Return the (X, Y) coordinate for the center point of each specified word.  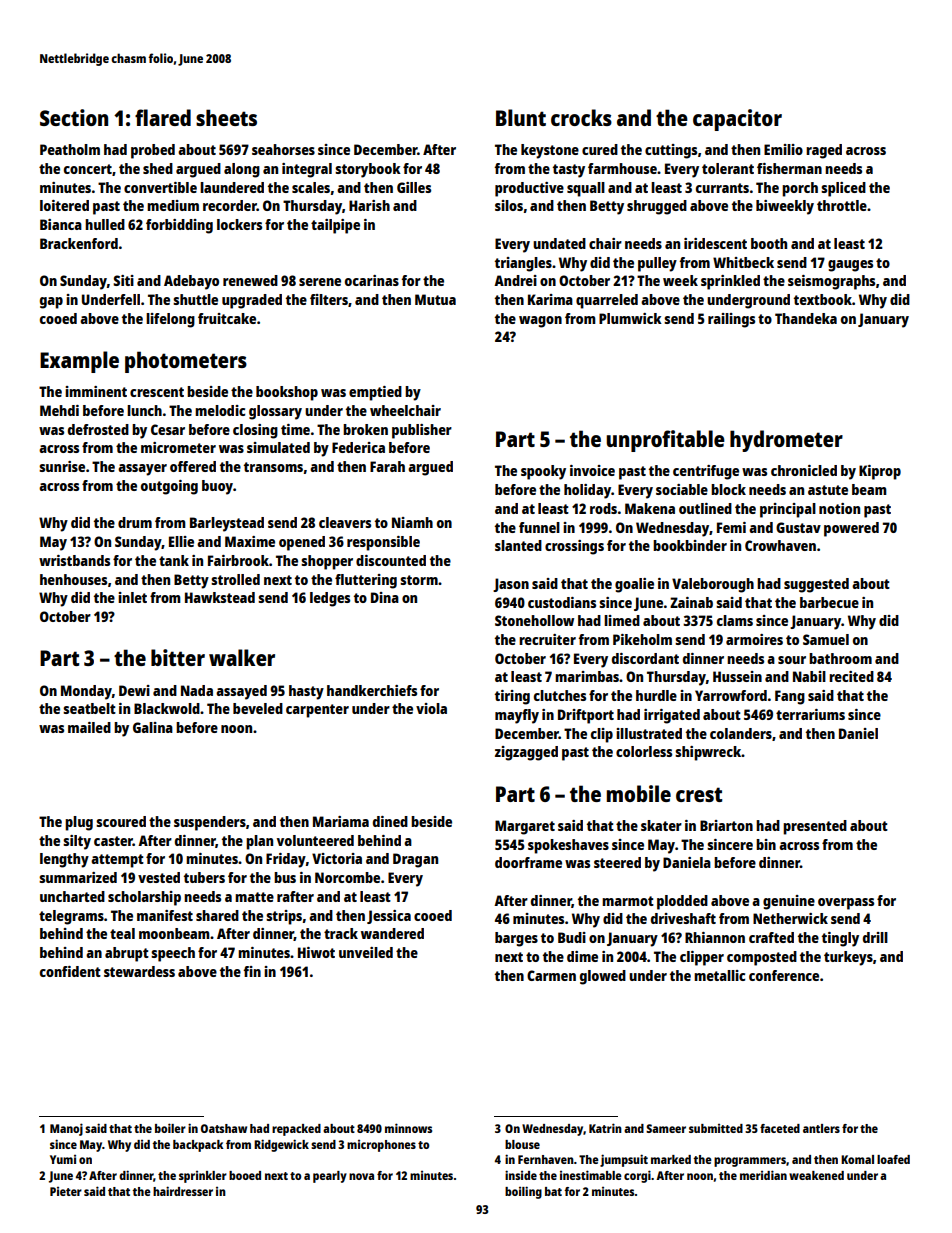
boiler (170, 1128)
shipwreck (708, 753)
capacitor (737, 120)
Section (74, 117)
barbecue (829, 602)
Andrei (515, 280)
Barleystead (227, 524)
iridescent (715, 243)
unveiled (366, 952)
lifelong (170, 320)
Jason (511, 585)
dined (390, 821)
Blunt (521, 117)
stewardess (139, 971)
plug (79, 823)
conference (784, 975)
